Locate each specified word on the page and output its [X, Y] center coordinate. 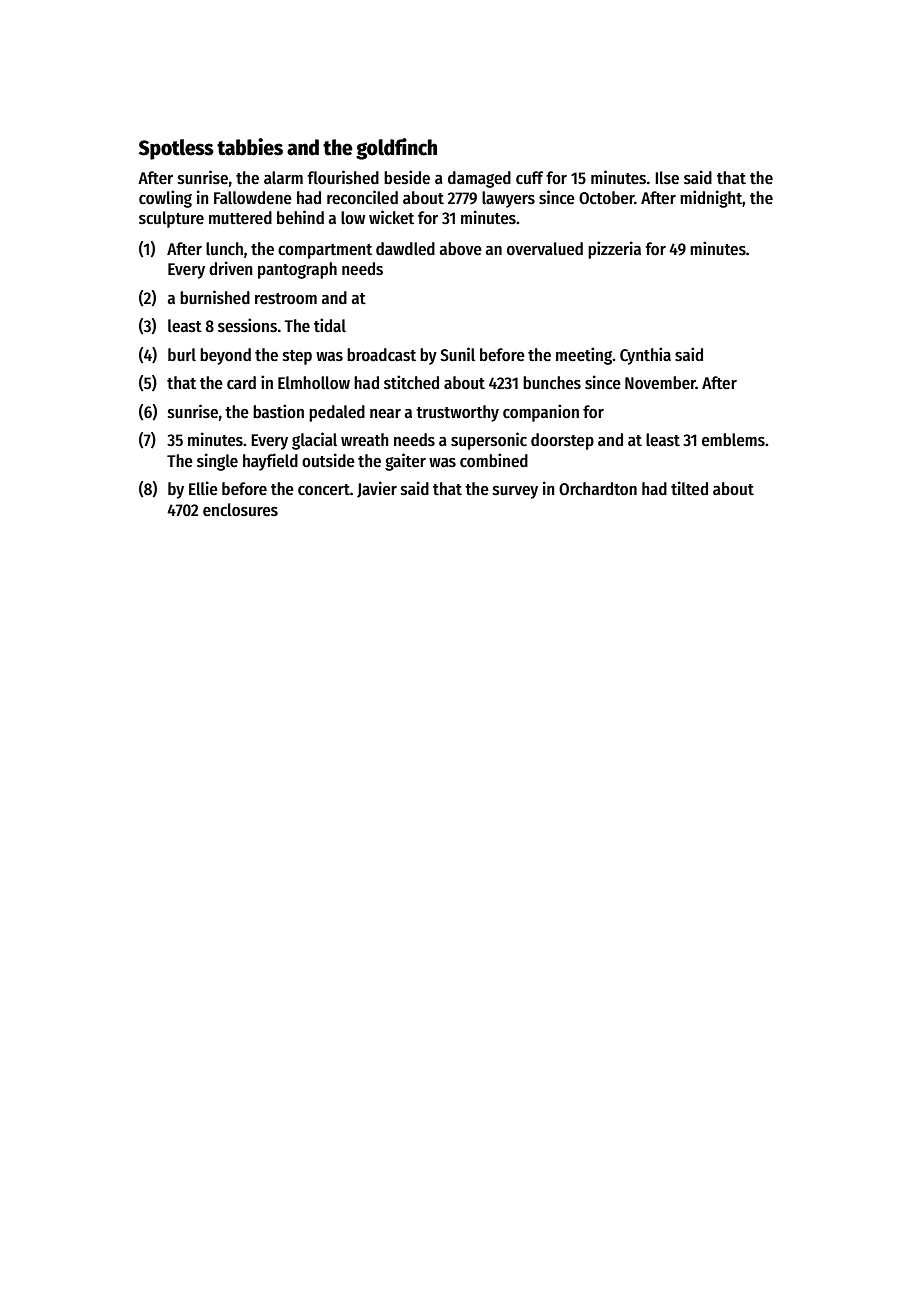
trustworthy [457, 413]
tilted [689, 488]
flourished [343, 177]
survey [515, 492]
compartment [325, 251]
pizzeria [614, 250]
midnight [711, 199]
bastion [278, 411]
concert [324, 490]
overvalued [545, 249]
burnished [215, 297]
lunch [224, 249]
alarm [283, 178]
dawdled [405, 249]
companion [541, 413]
